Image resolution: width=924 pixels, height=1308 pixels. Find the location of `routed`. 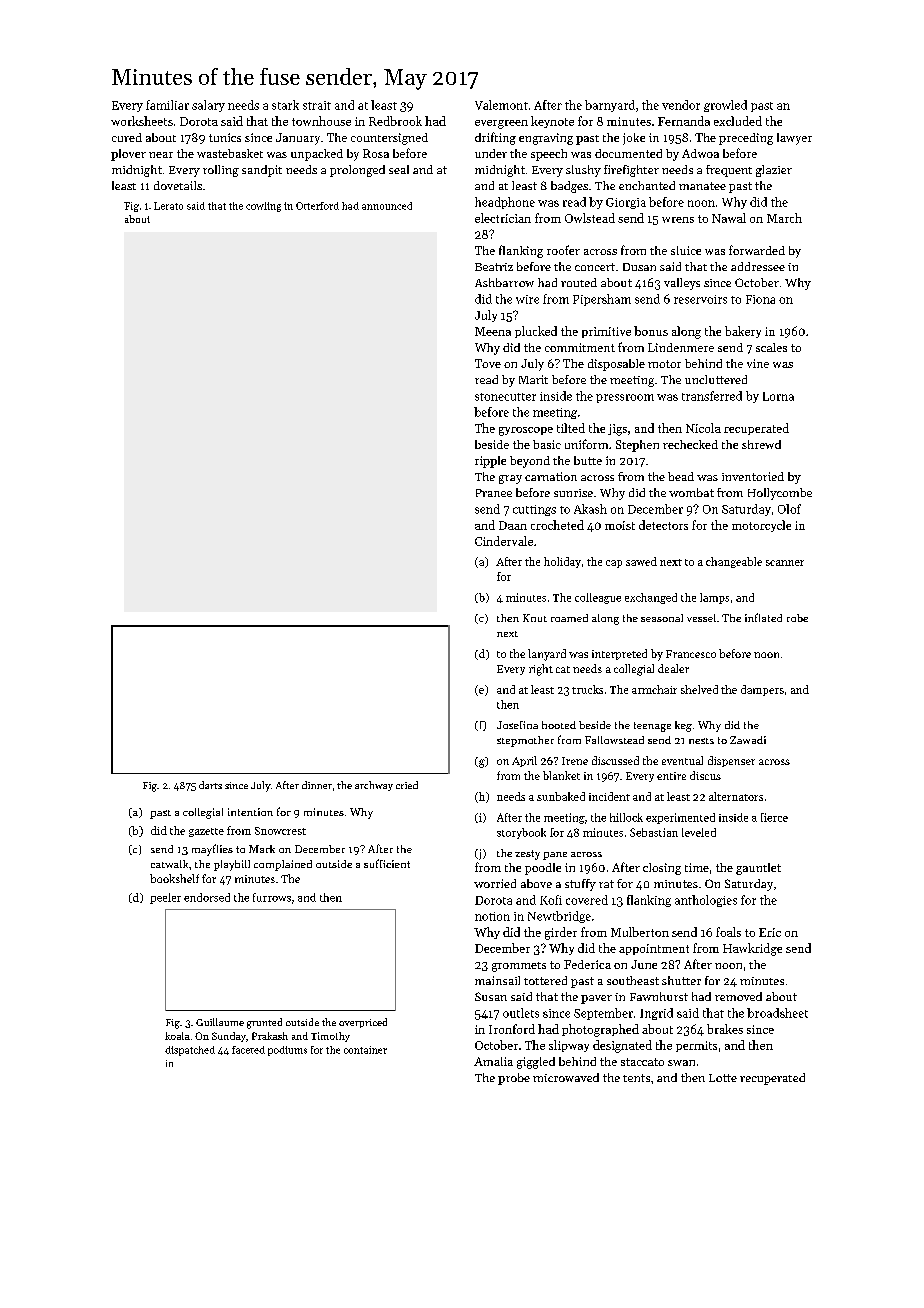

routed is located at coordinates (579, 282).
